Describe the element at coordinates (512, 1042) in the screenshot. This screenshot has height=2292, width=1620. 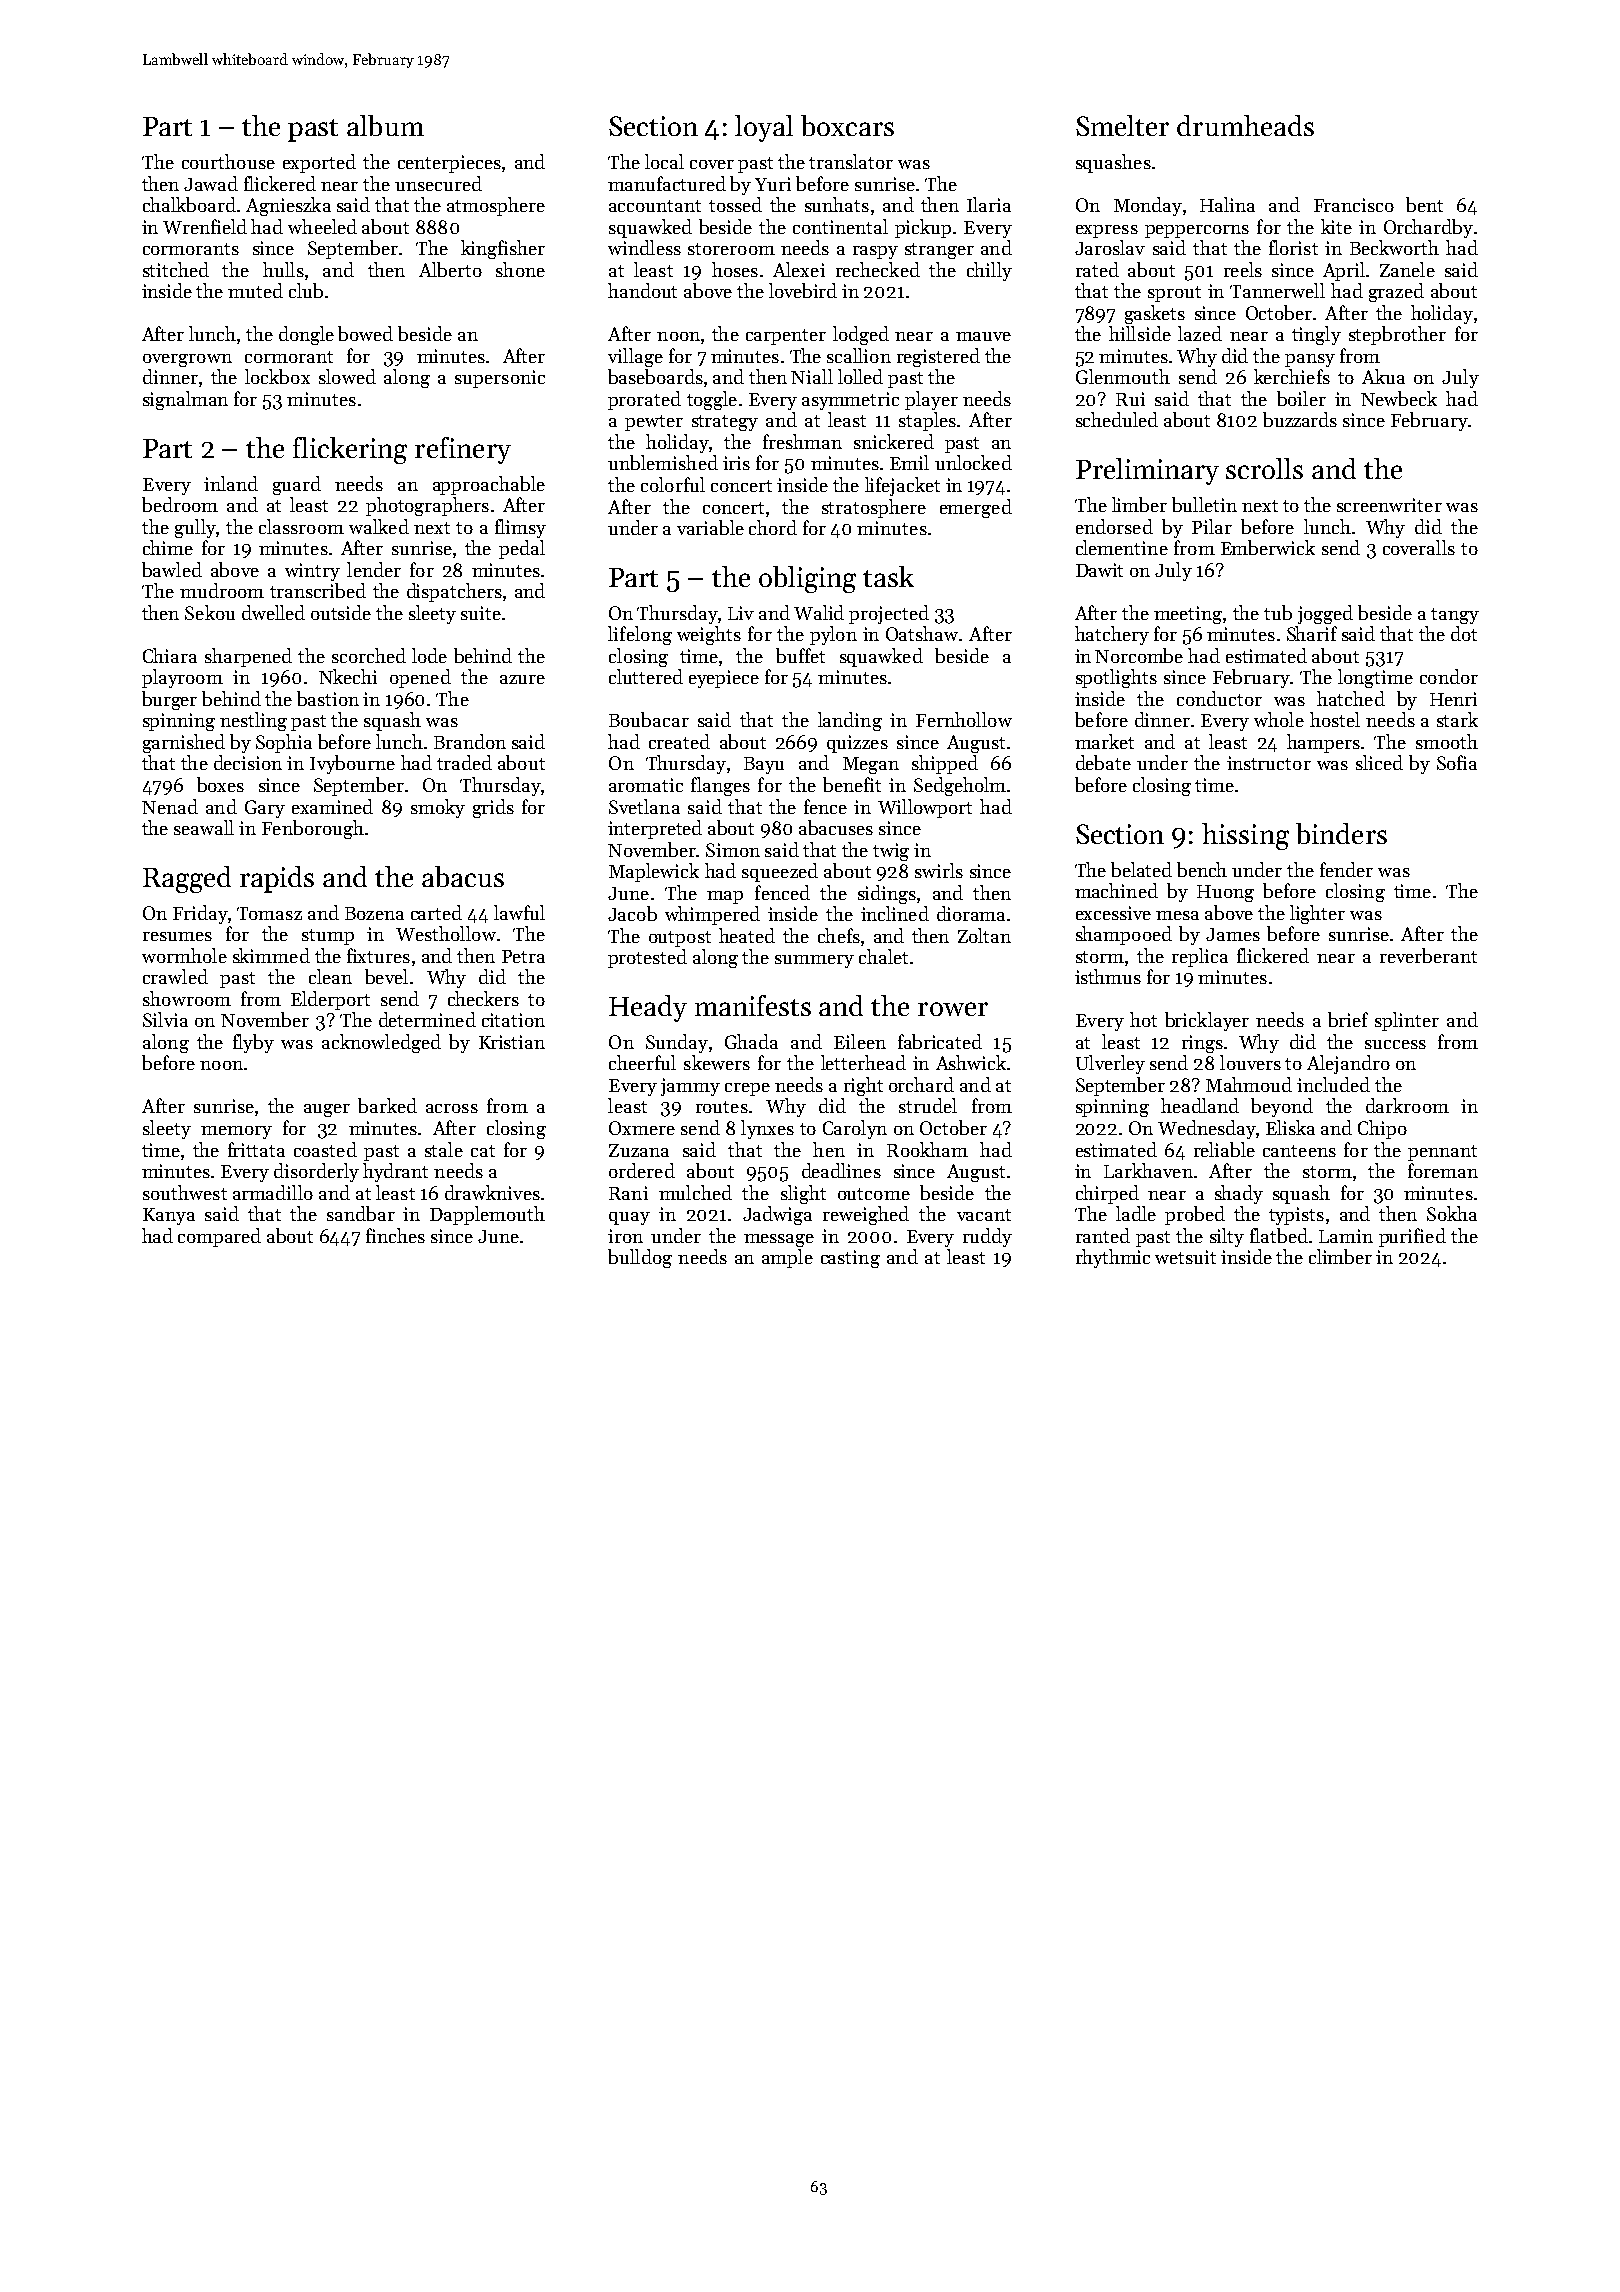
I see `Kristian` at that location.
